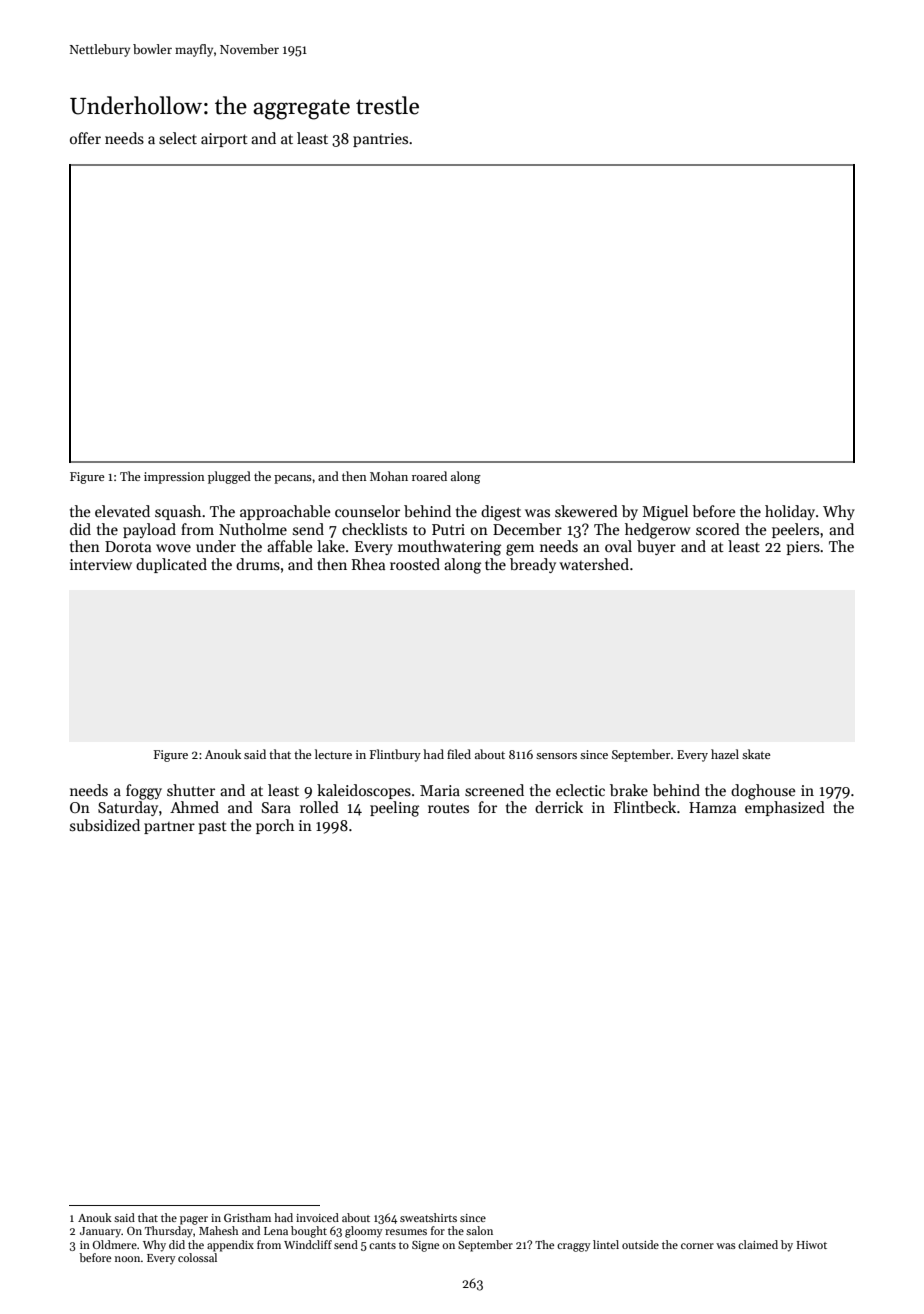  What do you see at coordinates (785, 808) in the screenshot?
I see `emphasized` at bounding box center [785, 808].
